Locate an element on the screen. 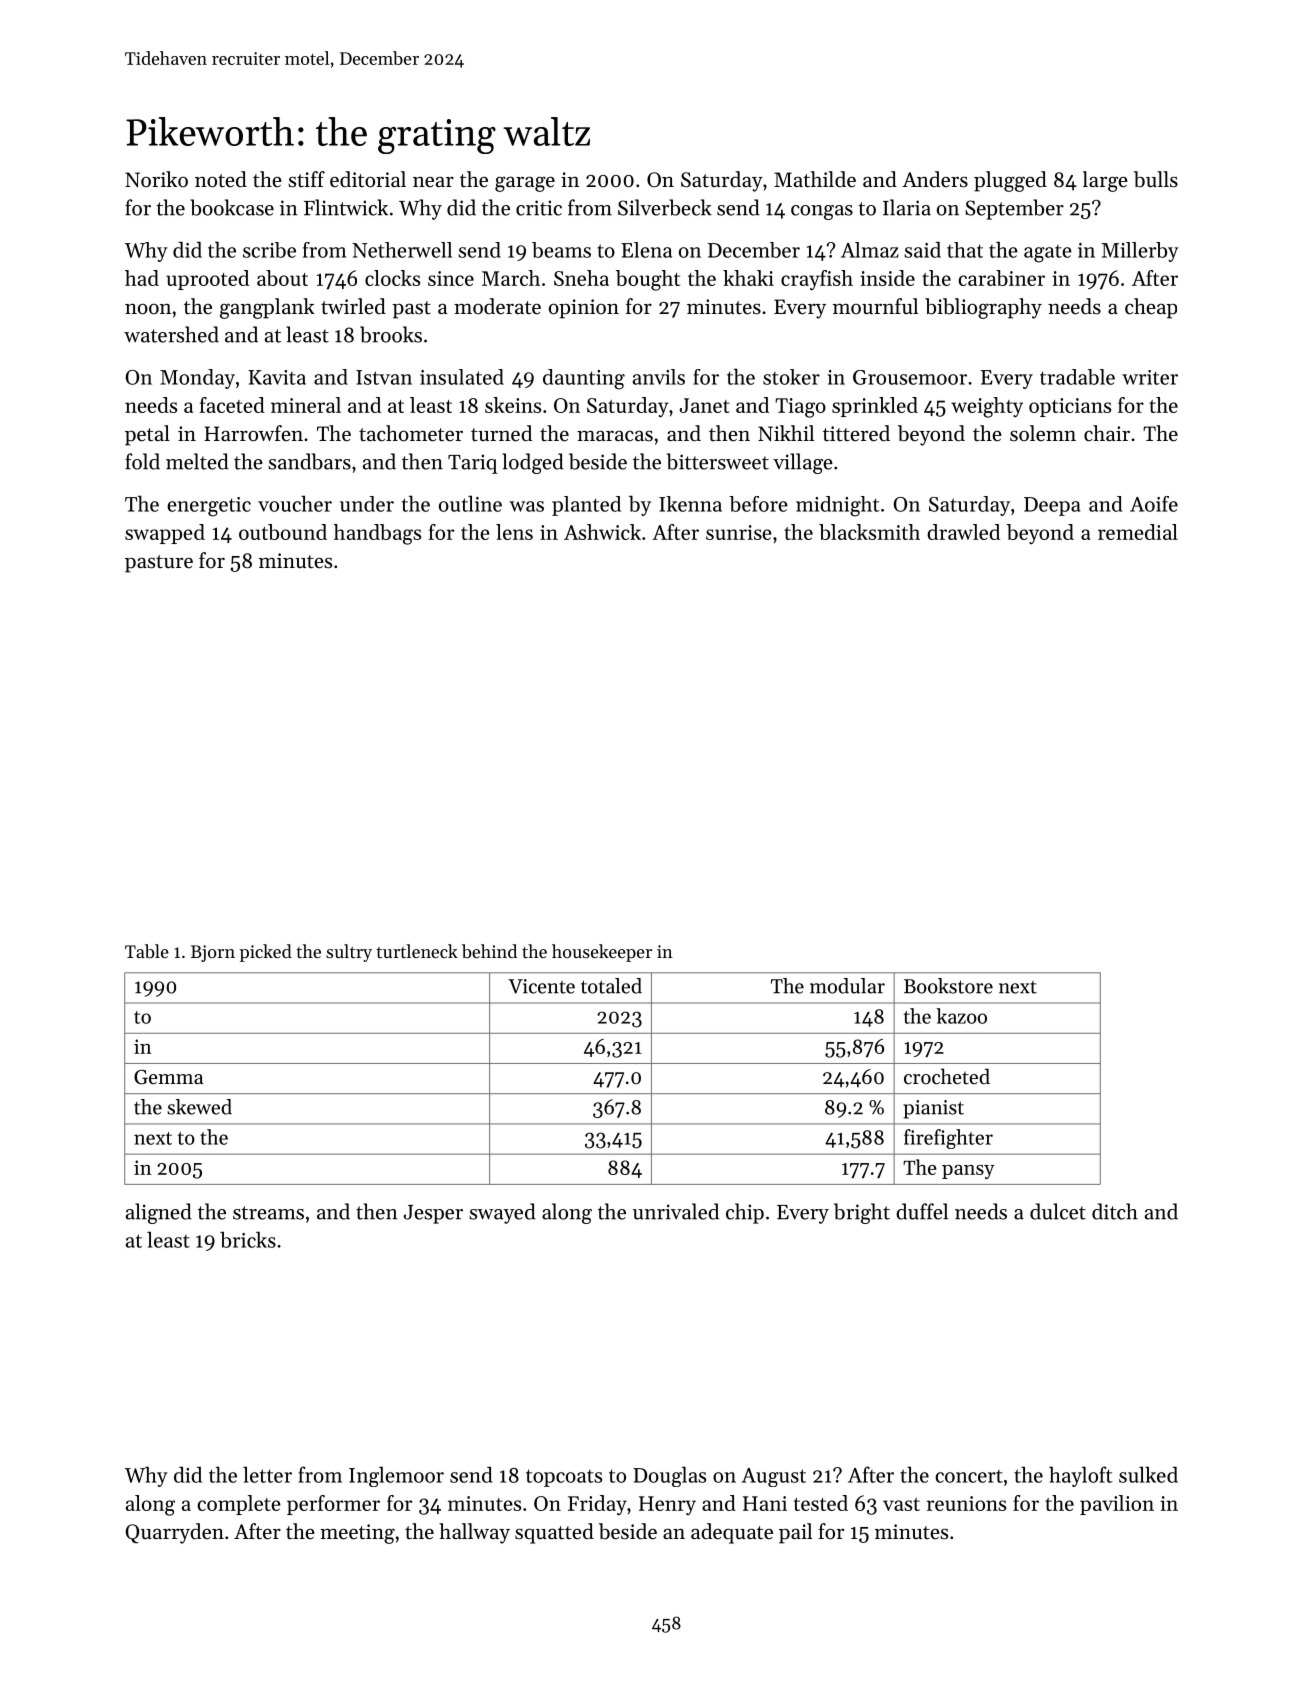  Flintwick is located at coordinates (346, 207).
